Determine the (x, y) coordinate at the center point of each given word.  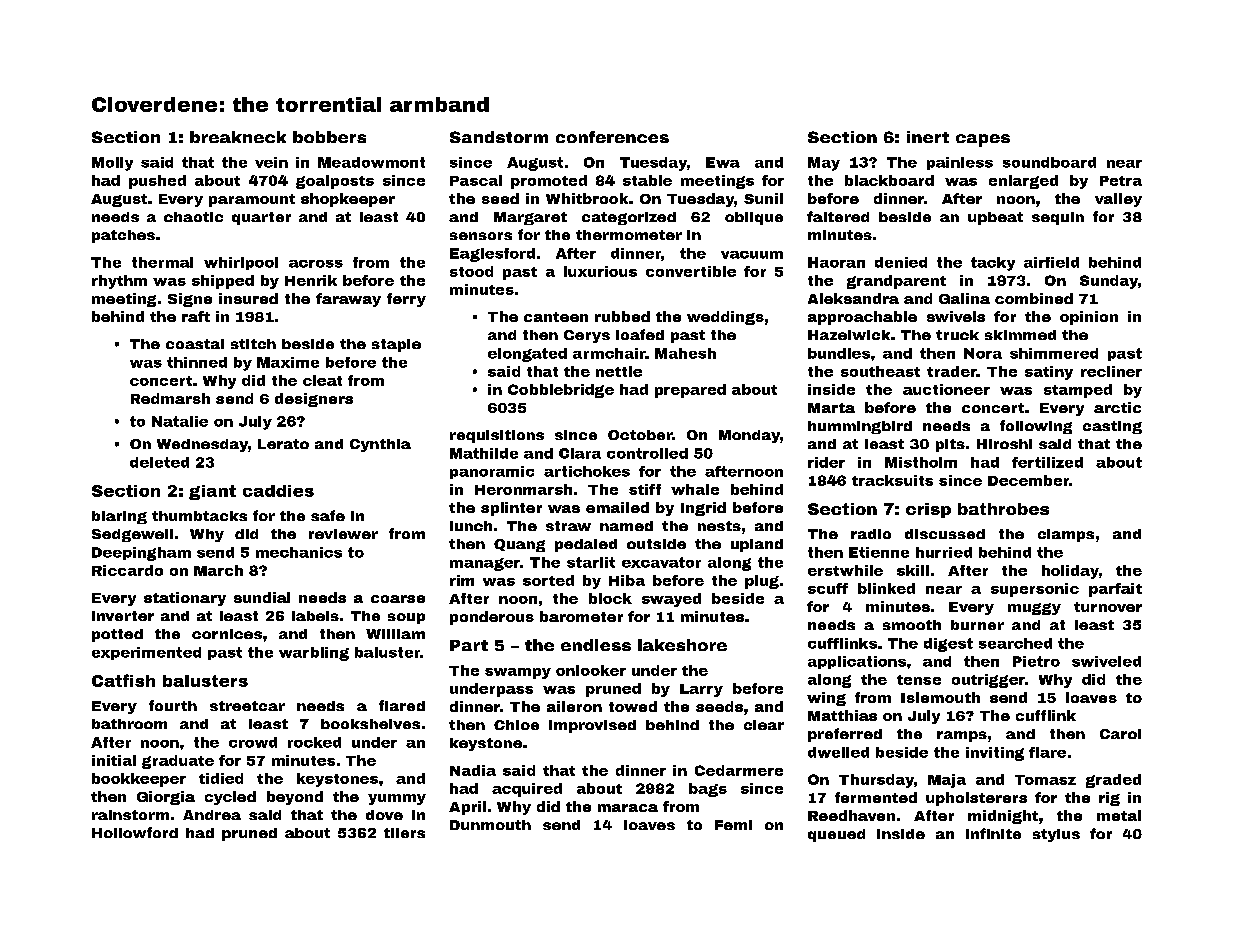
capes (983, 140)
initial (114, 760)
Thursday (876, 781)
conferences (612, 137)
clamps (1066, 535)
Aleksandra (853, 298)
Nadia (473, 770)
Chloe (516, 725)
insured (248, 298)
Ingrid (703, 509)
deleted (159, 462)
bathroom (129, 724)
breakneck (238, 137)
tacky (993, 264)
